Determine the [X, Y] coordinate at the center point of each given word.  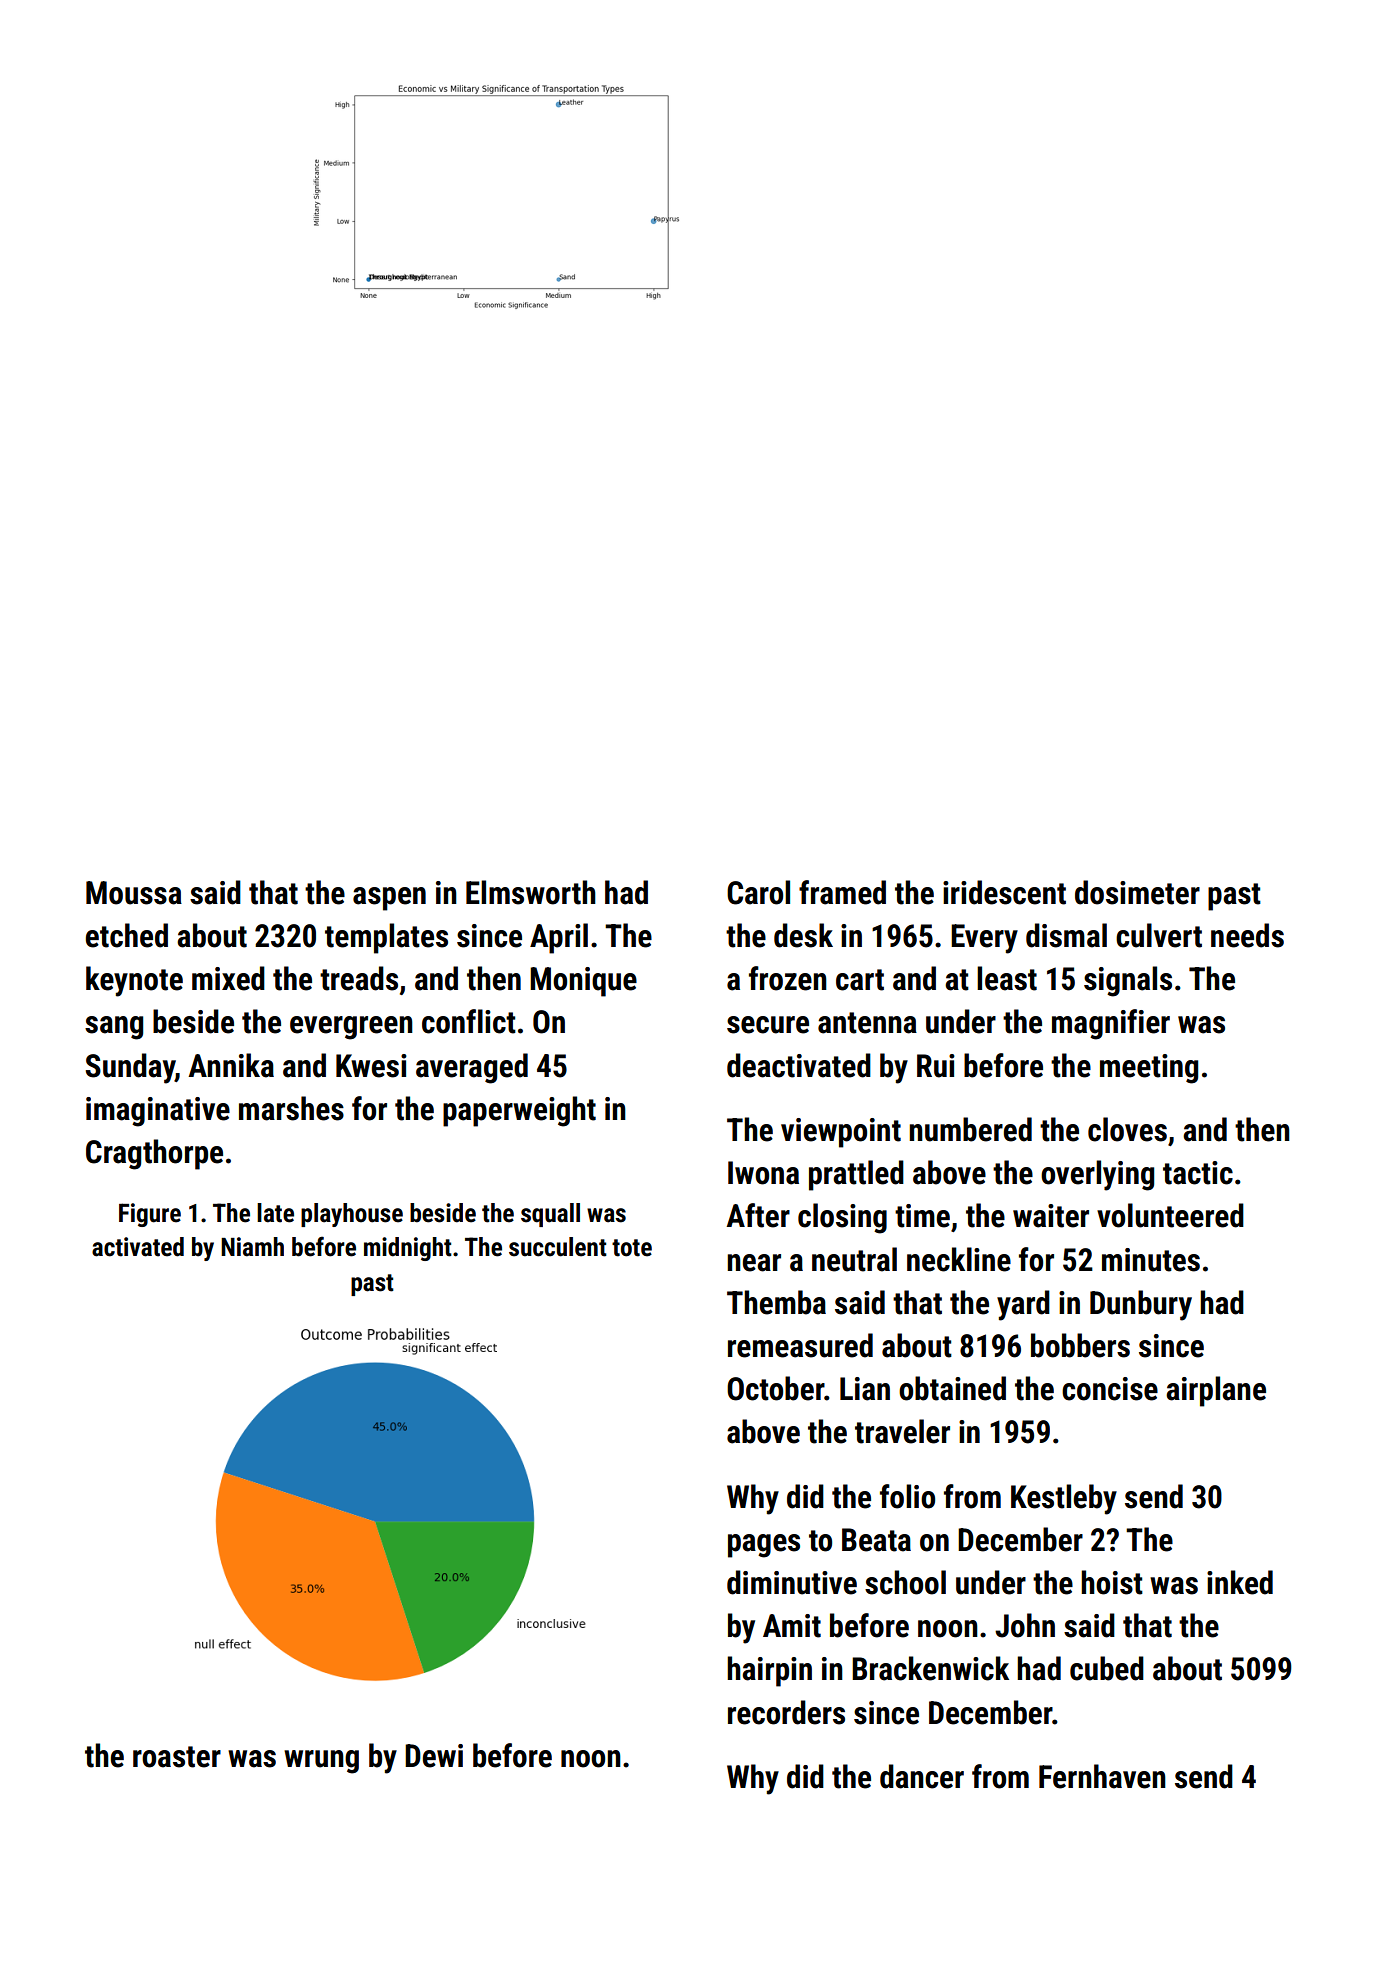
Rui [936, 1066]
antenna [867, 1023]
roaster [177, 1757]
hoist [1112, 1582]
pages [764, 1546]
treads [359, 978]
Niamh [252, 1247]
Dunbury [1141, 1305]
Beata [876, 1540]
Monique [583, 982]
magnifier [1111, 1024]
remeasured [800, 1345]
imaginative [158, 1112]
